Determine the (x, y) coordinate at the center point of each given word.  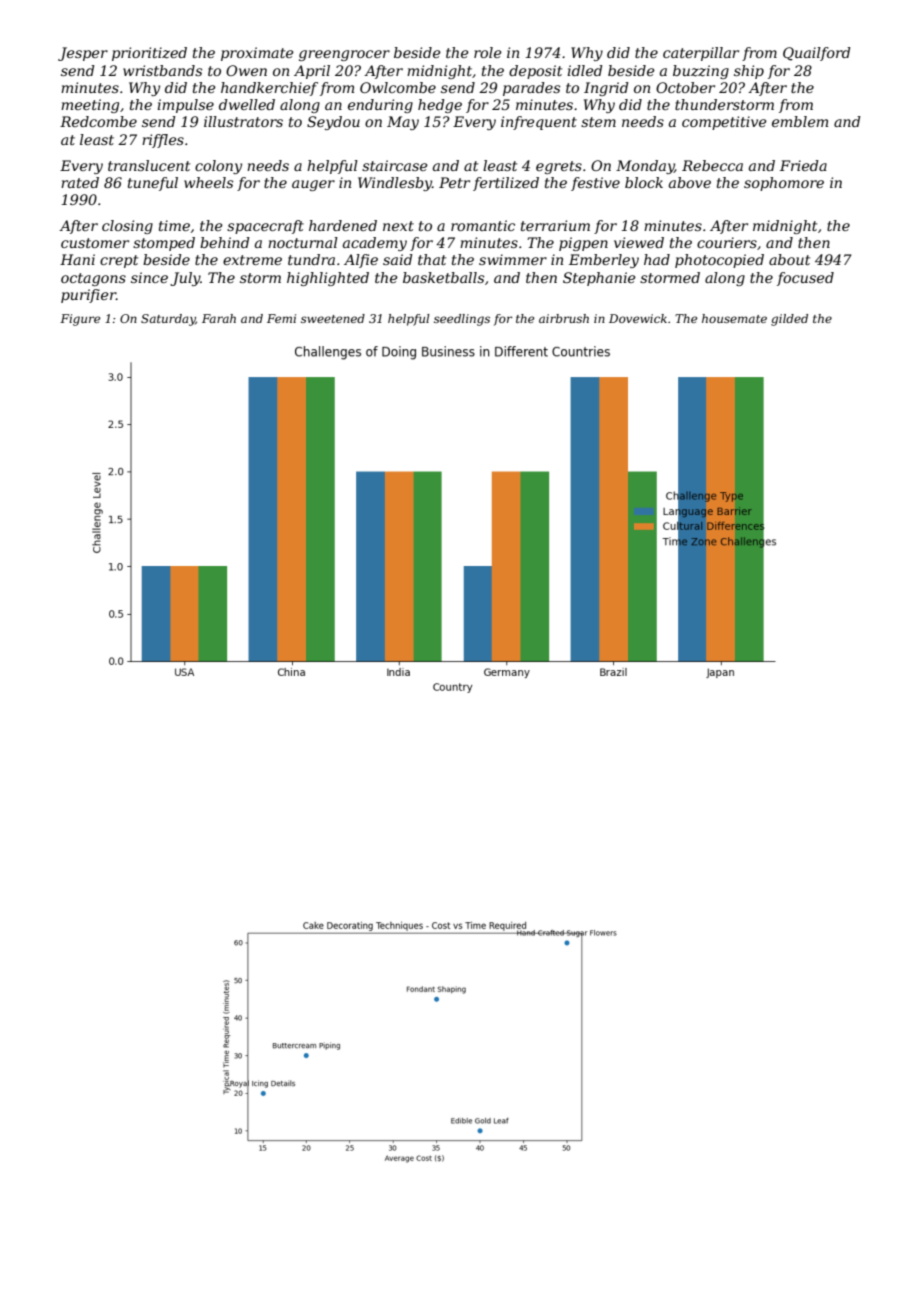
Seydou (333, 123)
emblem (800, 121)
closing (127, 227)
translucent (149, 165)
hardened (343, 225)
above (690, 182)
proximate (257, 54)
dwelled (247, 104)
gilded (789, 320)
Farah (219, 318)
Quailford (817, 54)
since (149, 277)
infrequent (539, 123)
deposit (535, 72)
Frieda (803, 165)
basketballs (443, 277)
